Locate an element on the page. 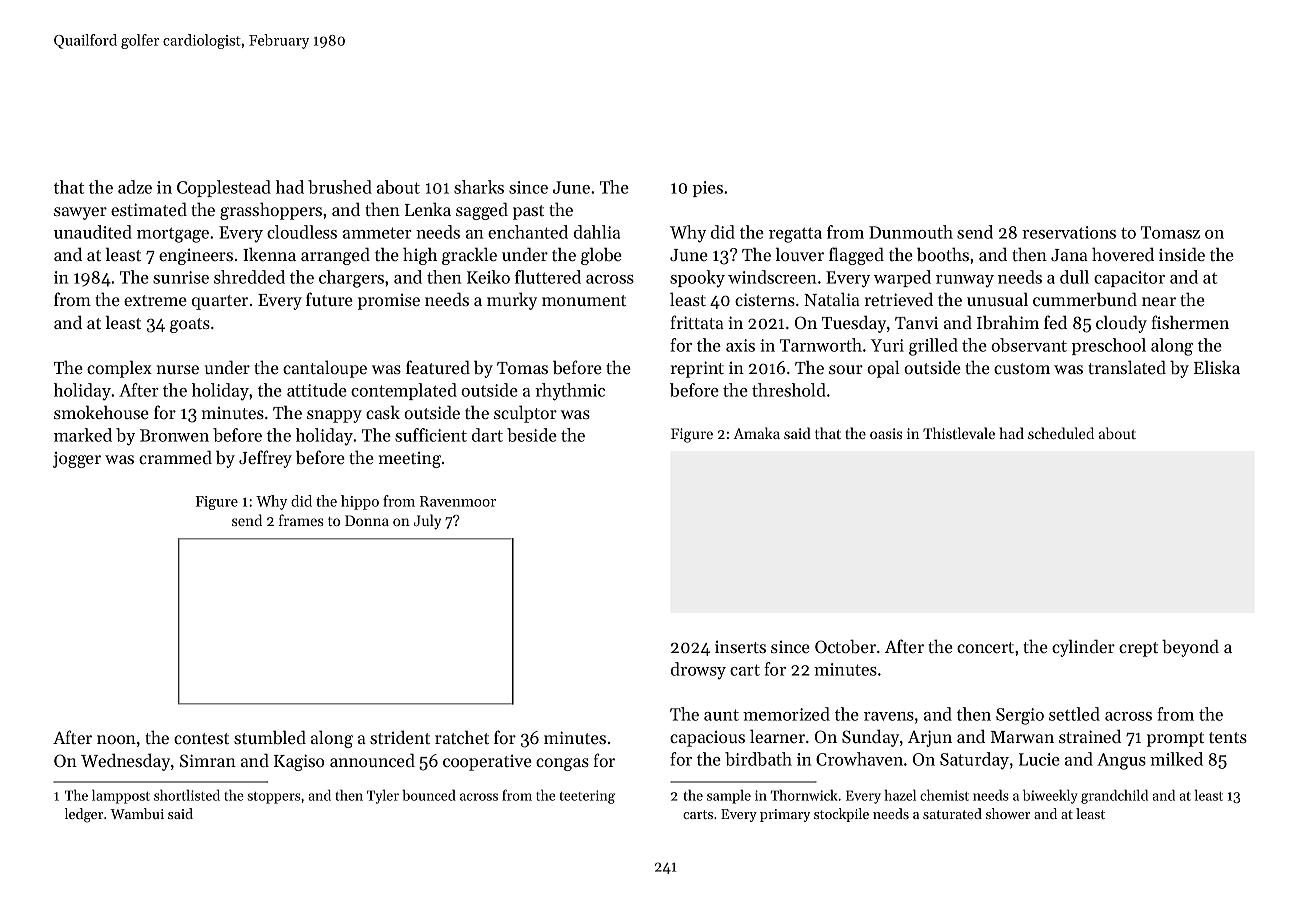 This image has height=924, width=1308. stumbled is located at coordinates (270, 737).
